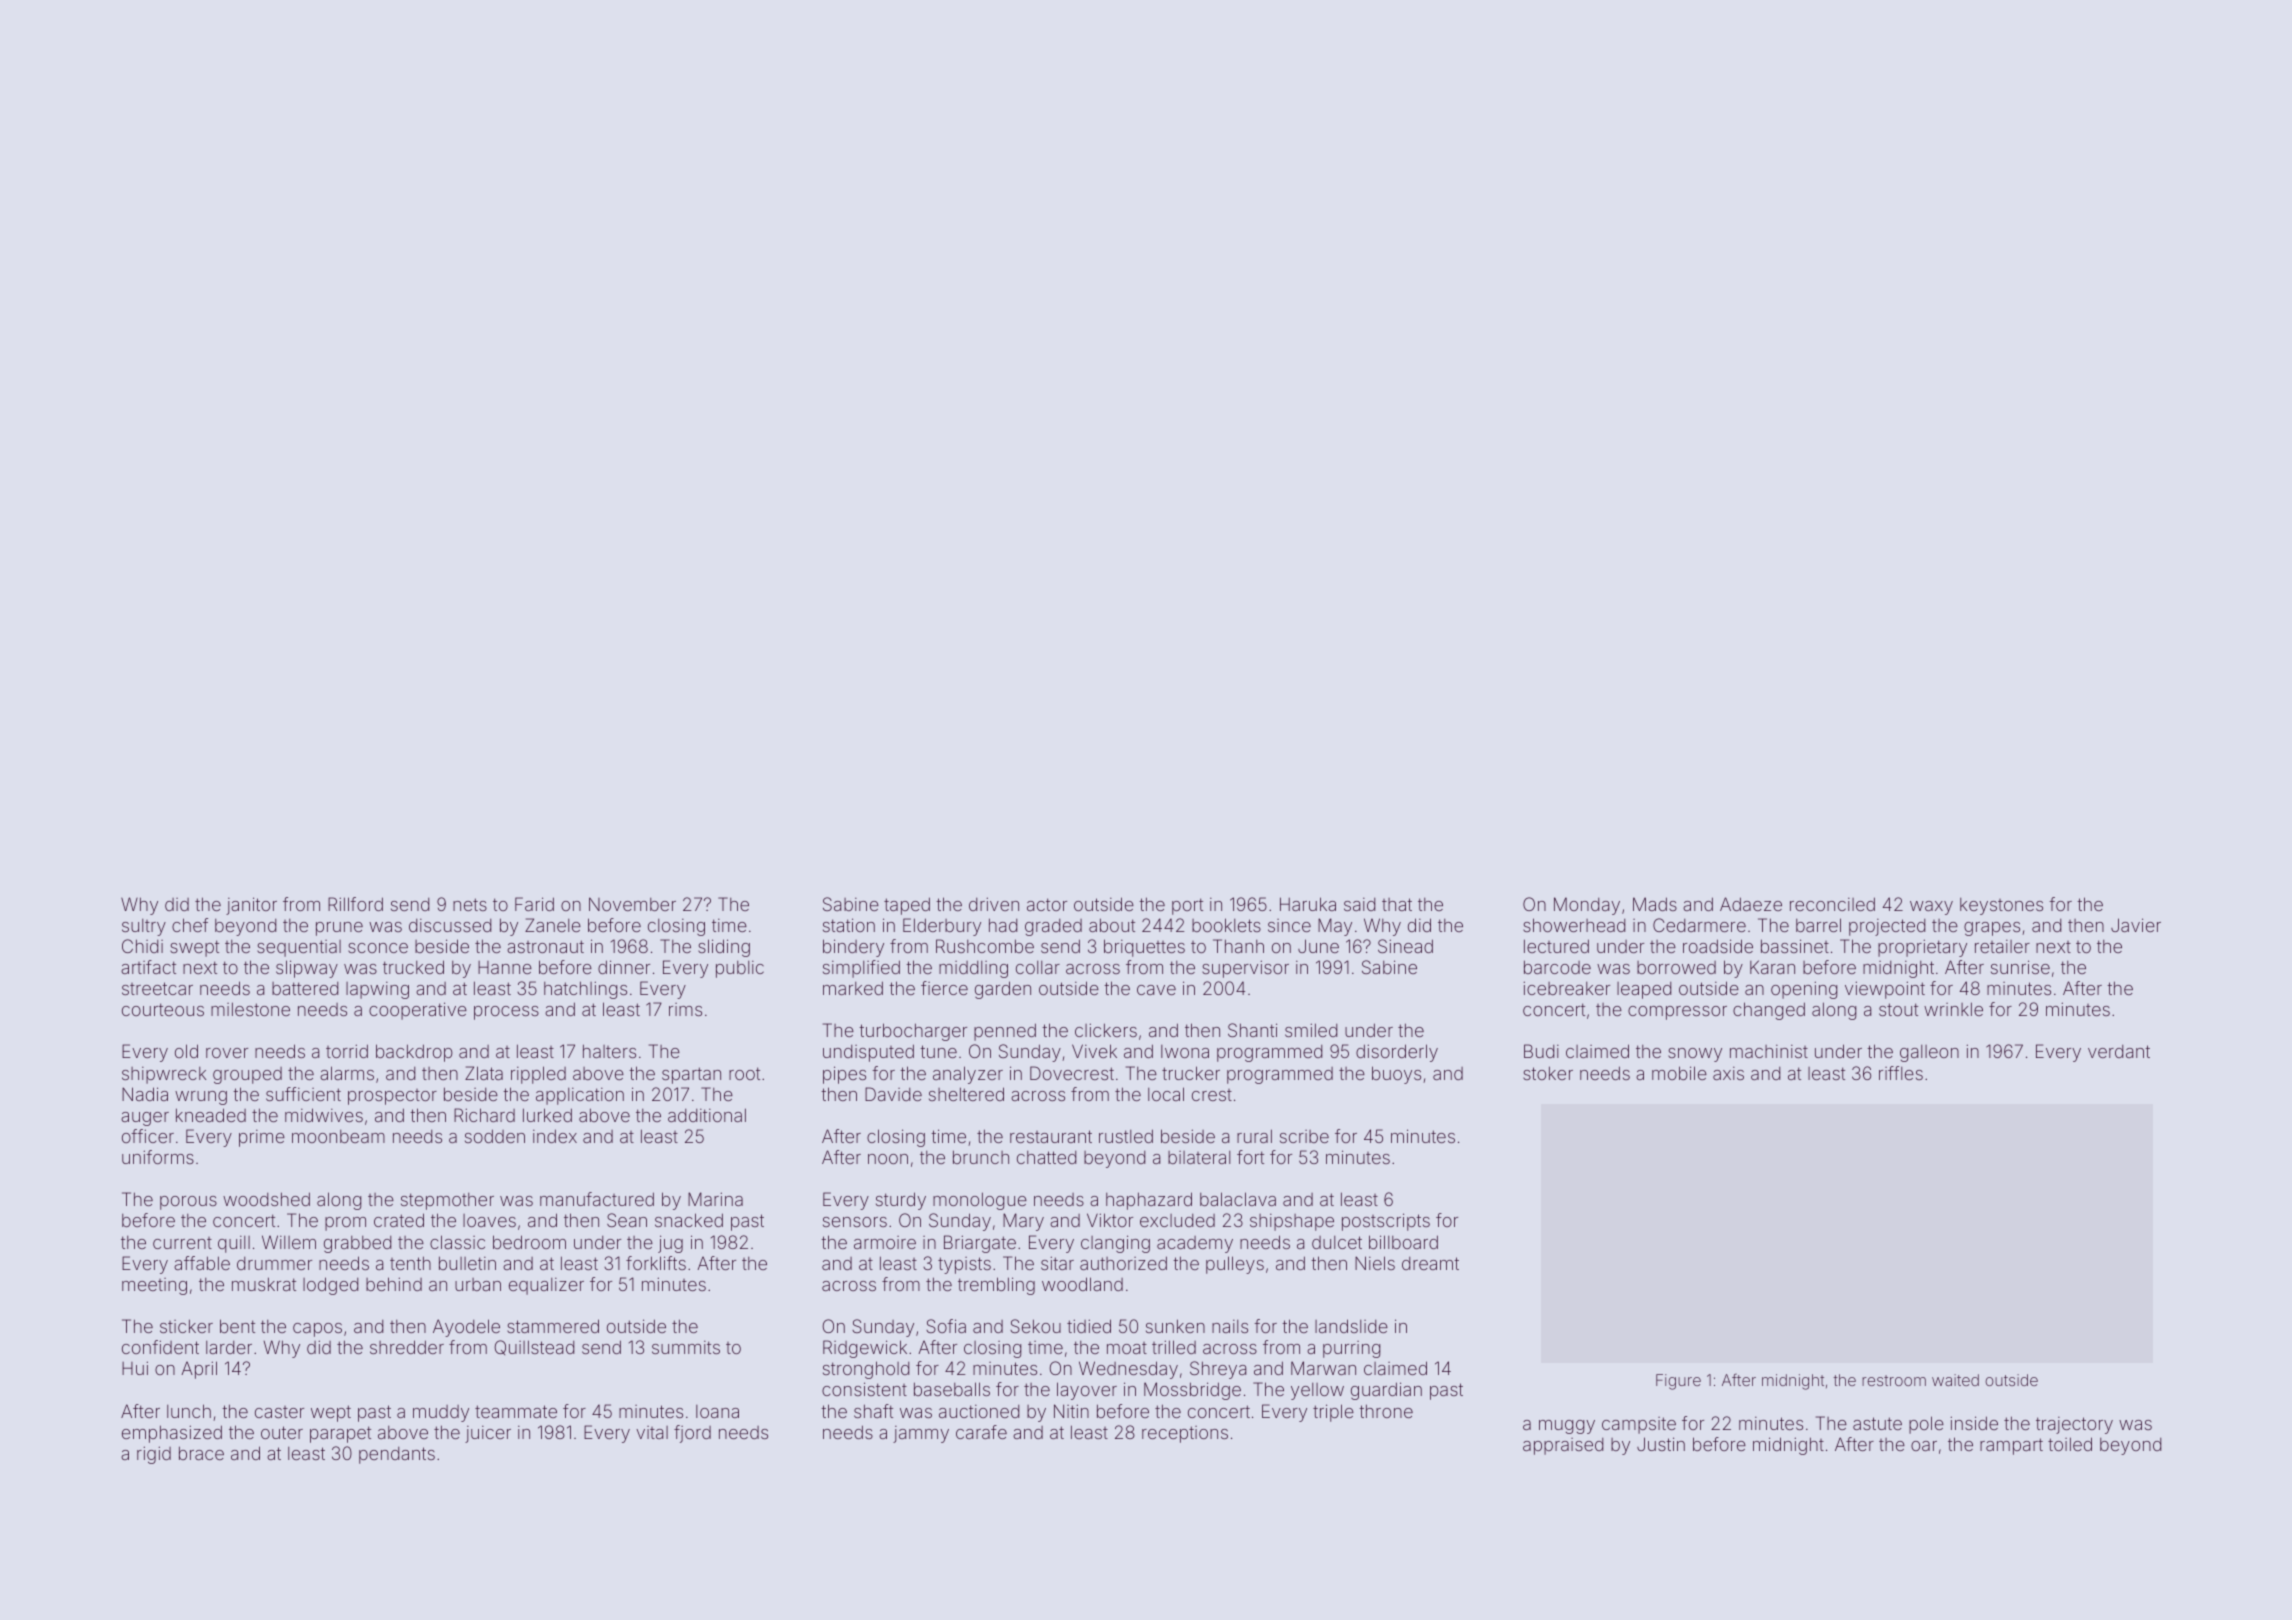  Describe the element at coordinates (142, 946) in the page. I see `Chidi` at that location.
